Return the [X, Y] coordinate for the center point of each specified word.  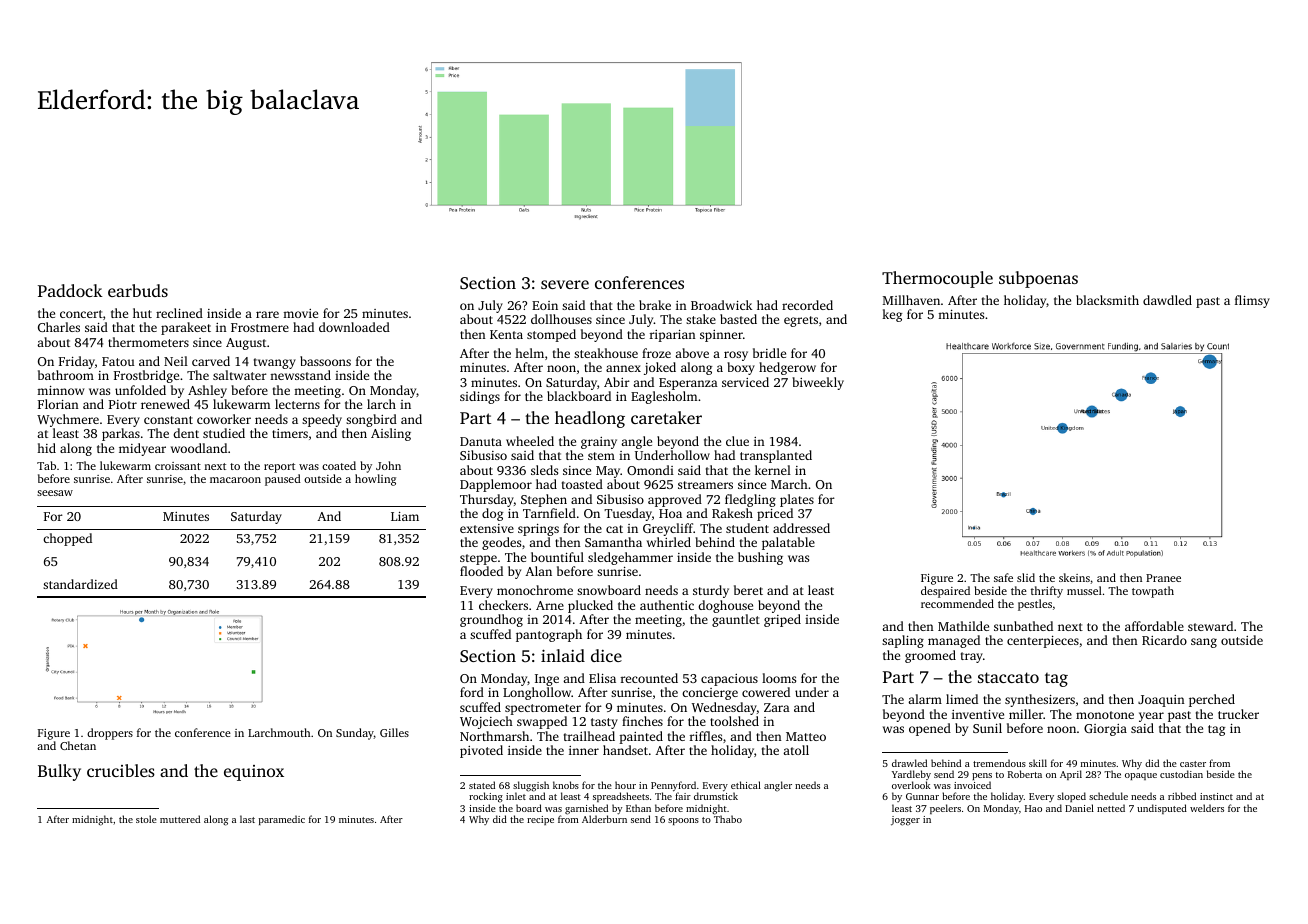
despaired [945, 592]
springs [538, 530]
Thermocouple [937, 279]
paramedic [282, 820]
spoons [683, 821]
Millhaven [911, 300]
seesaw [55, 493]
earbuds [138, 290]
